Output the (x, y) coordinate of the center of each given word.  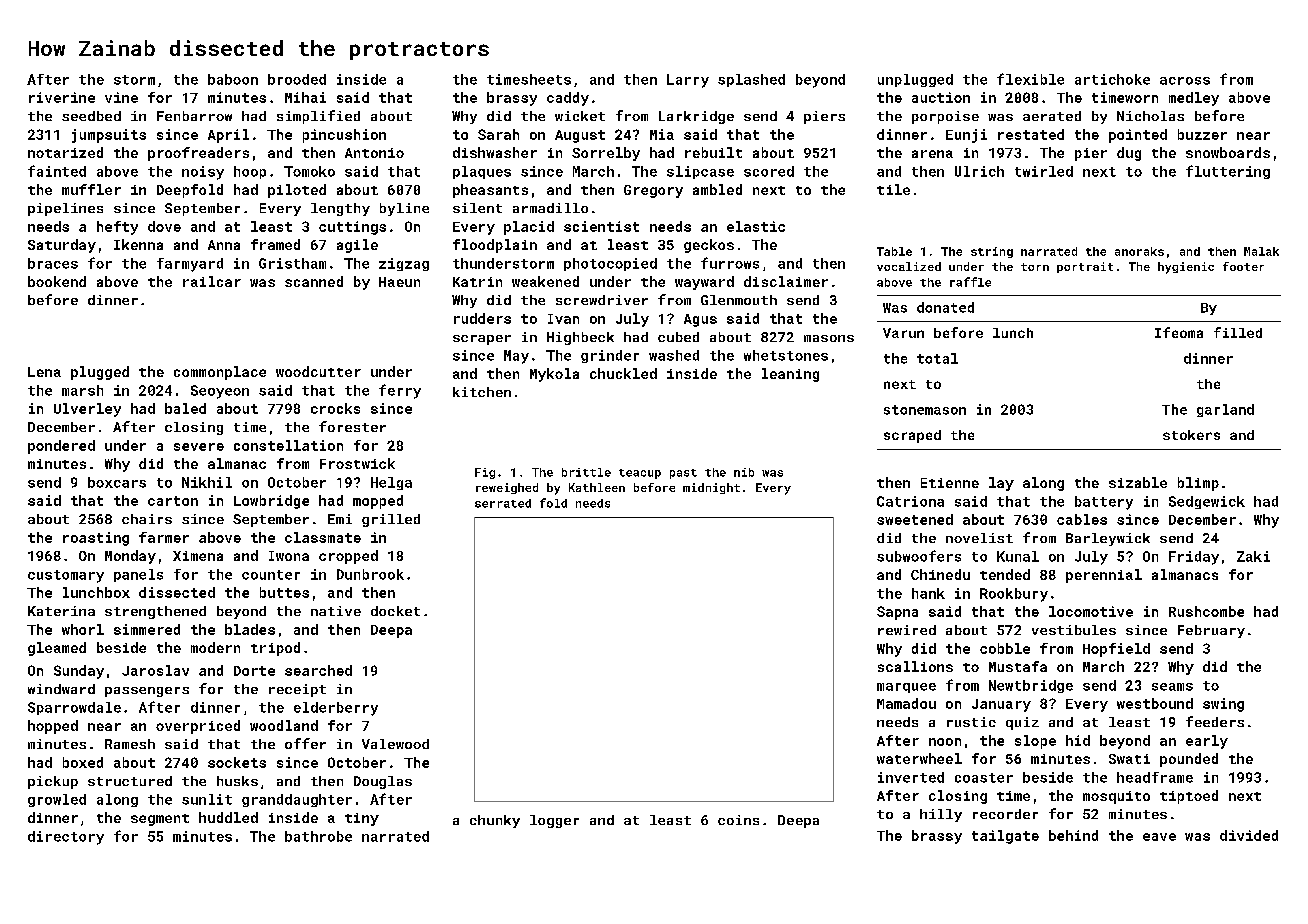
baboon (233, 79)
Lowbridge (271, 502)
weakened (545, 281)
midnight (711, 488)
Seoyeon (220, 392)
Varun (903, 333)
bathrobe (318, 836)
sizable (1138, 482)
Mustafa (1018, 666)
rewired (907, 630)
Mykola (554, 375)
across (1185, 81)
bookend (57, 281)
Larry (688, 81)
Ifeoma (1179, 332)
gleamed (57, 649)
